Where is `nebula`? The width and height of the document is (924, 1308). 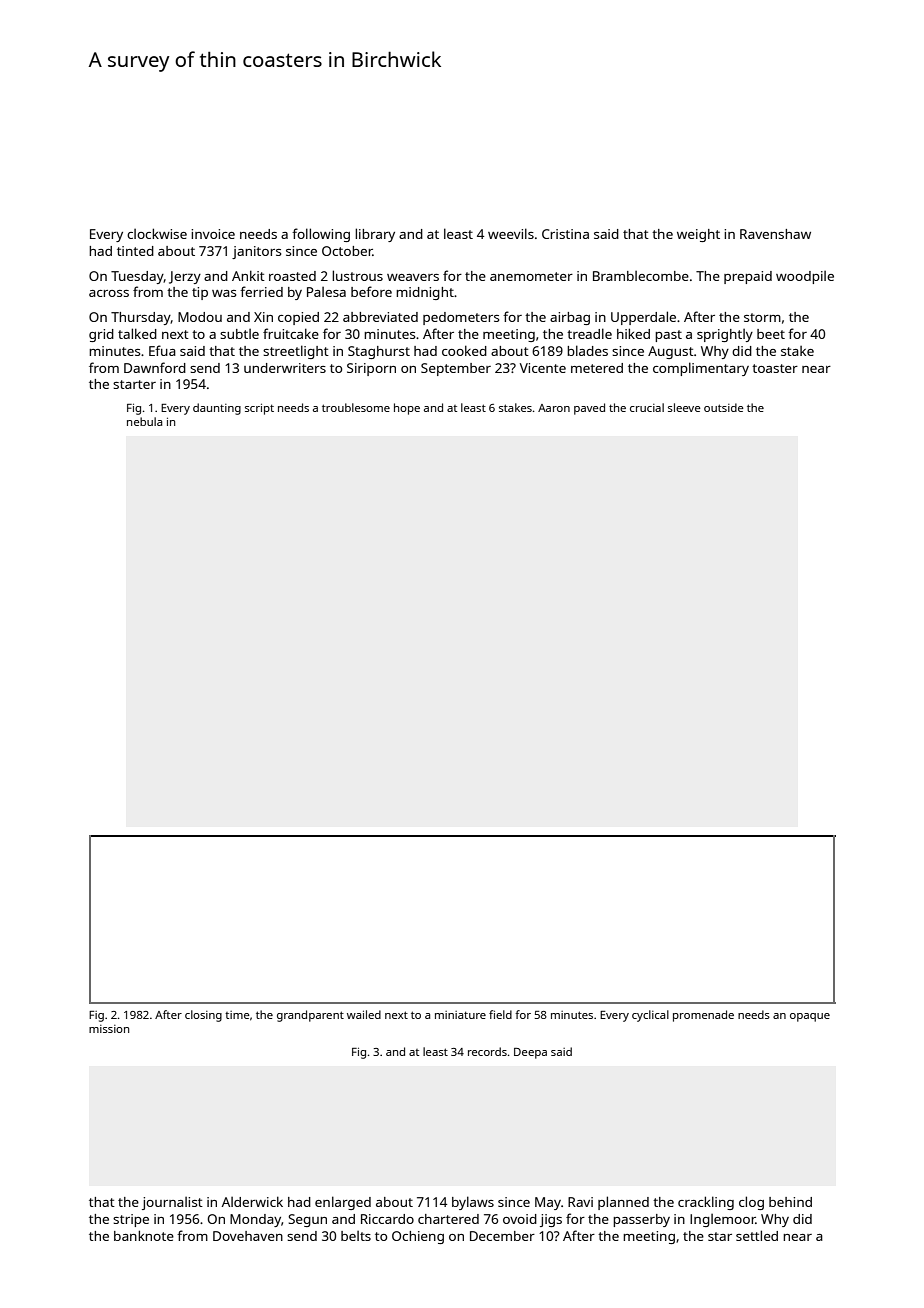
nebula is located at coordinates (144, 421).
